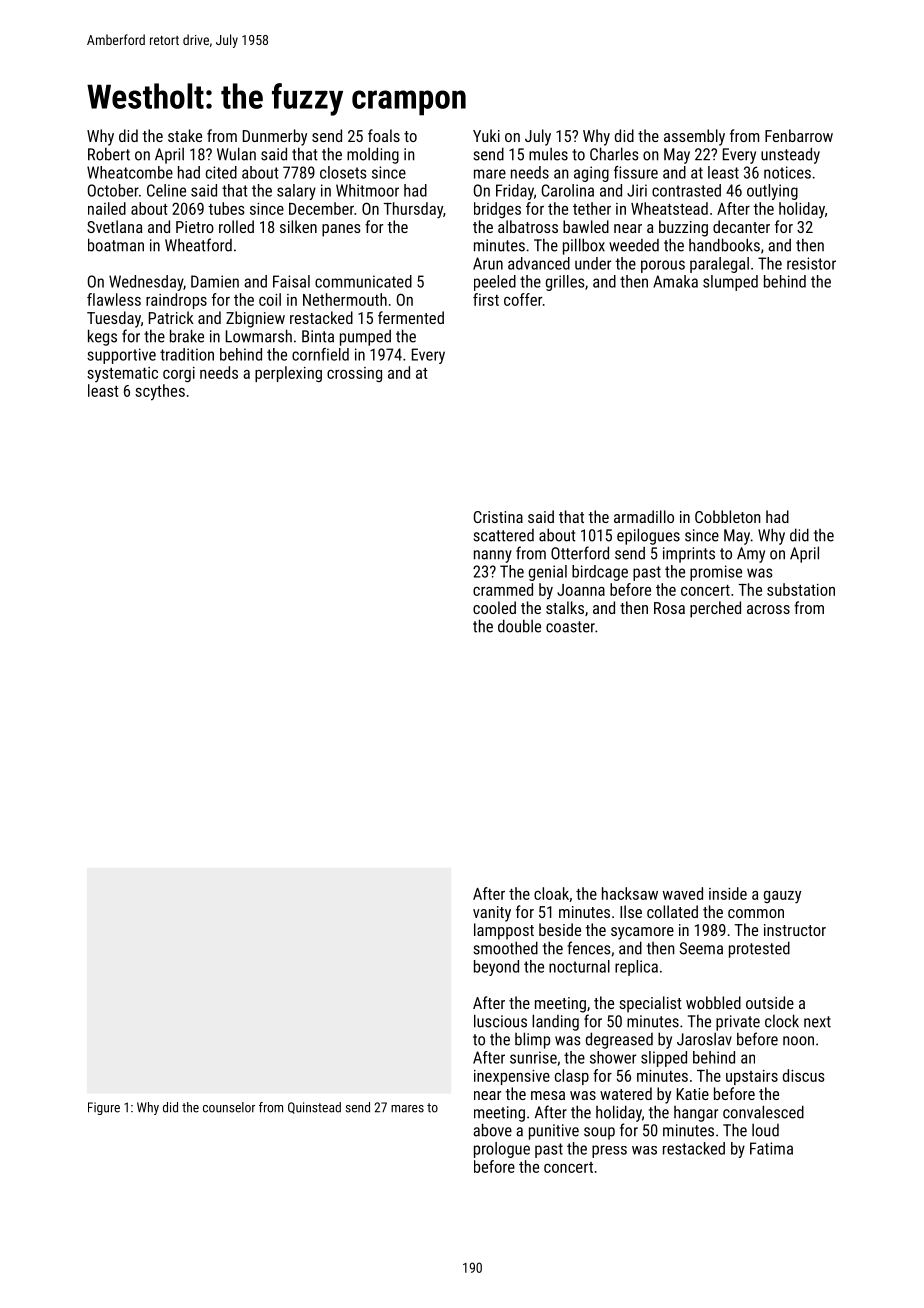 Image resolution: width=924 pixels, height=1308 pixels. Describe the element at coordinates (411, 317) in the screenshot. I see `fermented` at that location.
